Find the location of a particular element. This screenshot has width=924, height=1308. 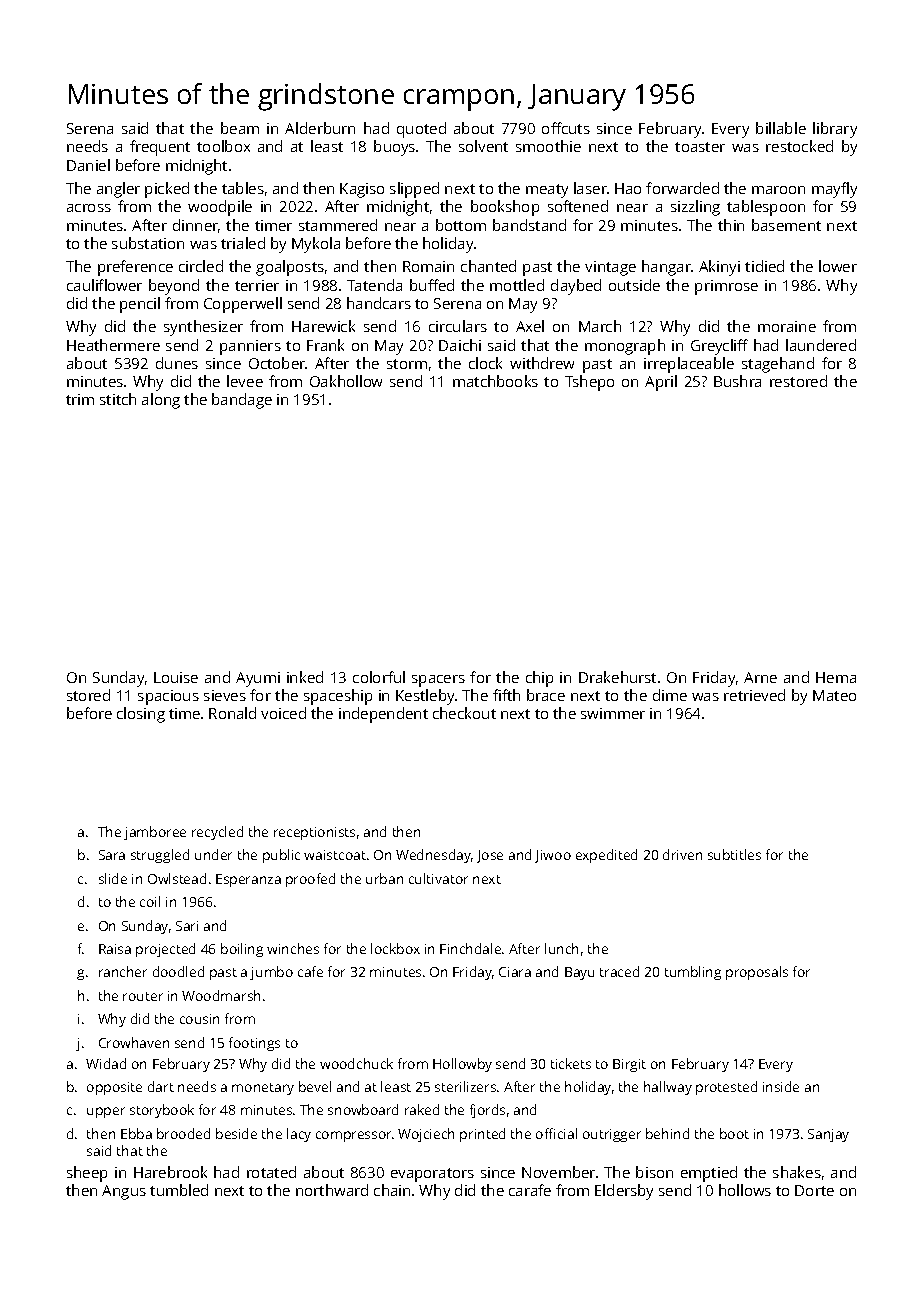

offcuts is located at coordinates (566, 128).
